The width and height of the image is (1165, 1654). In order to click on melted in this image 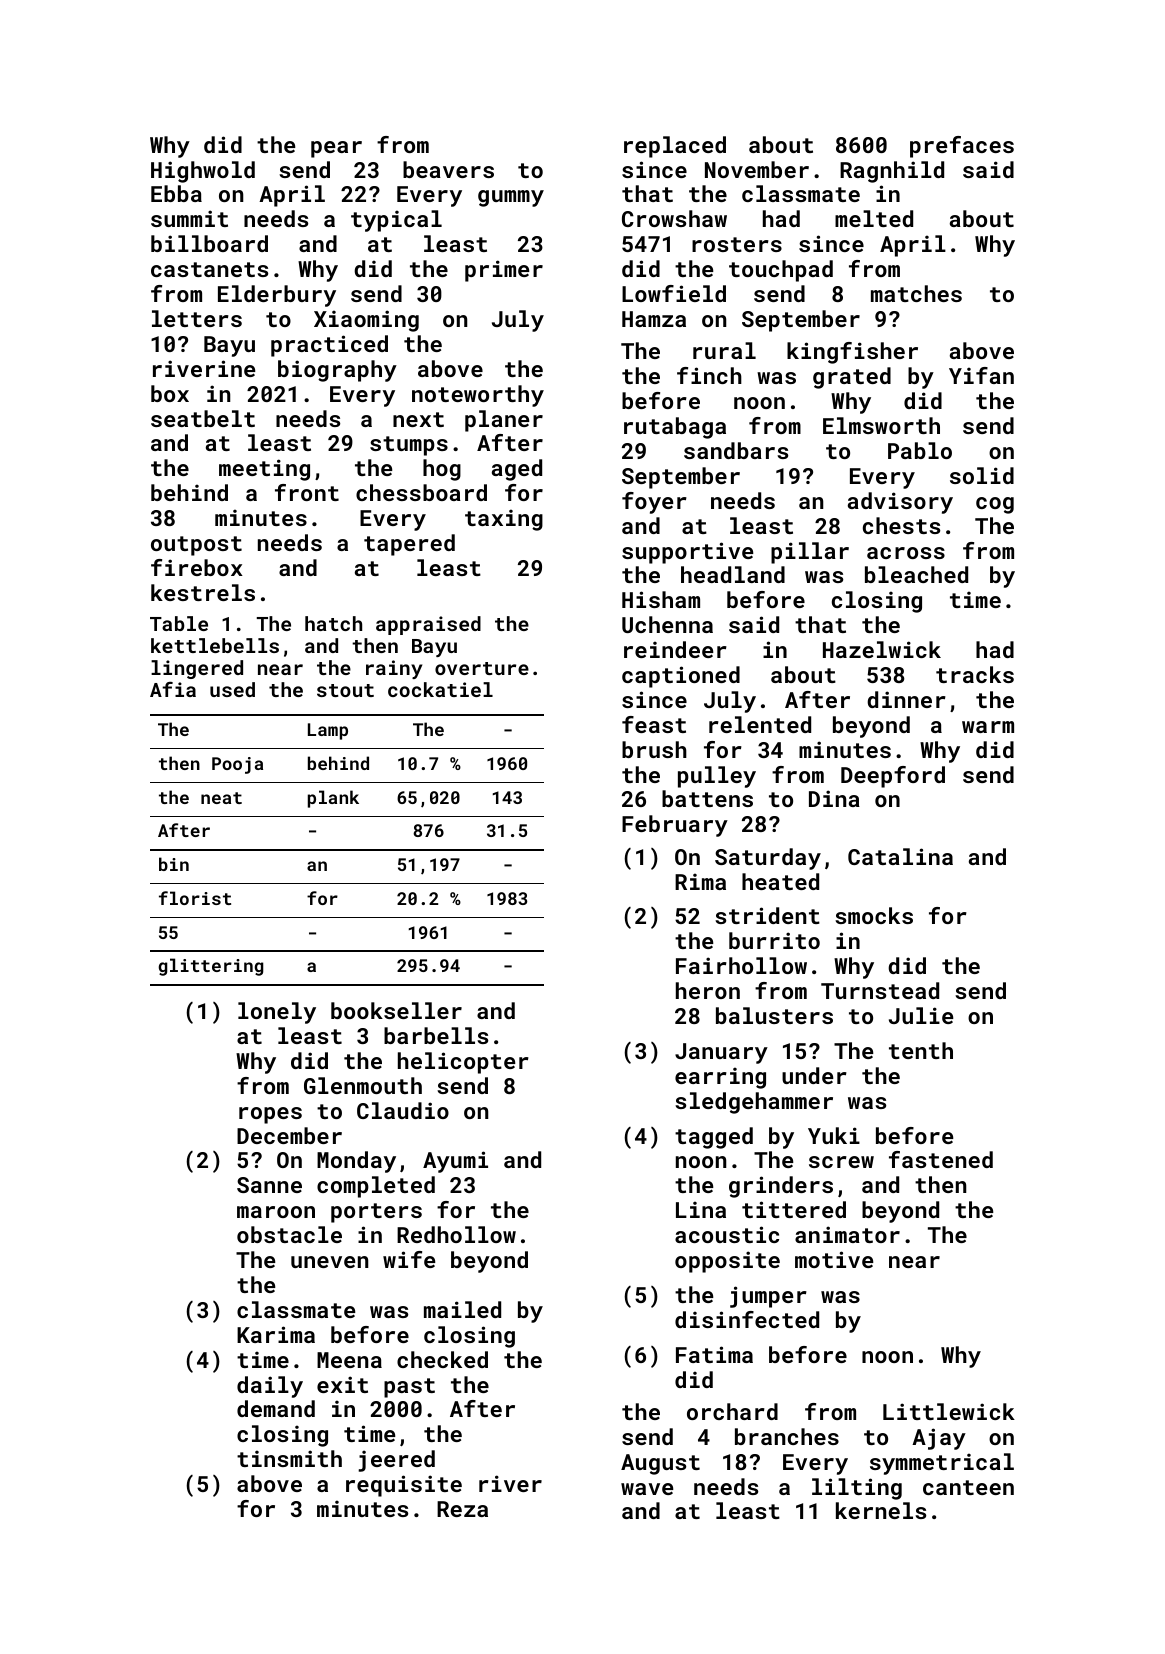, I will do `click(874, 218)`.
